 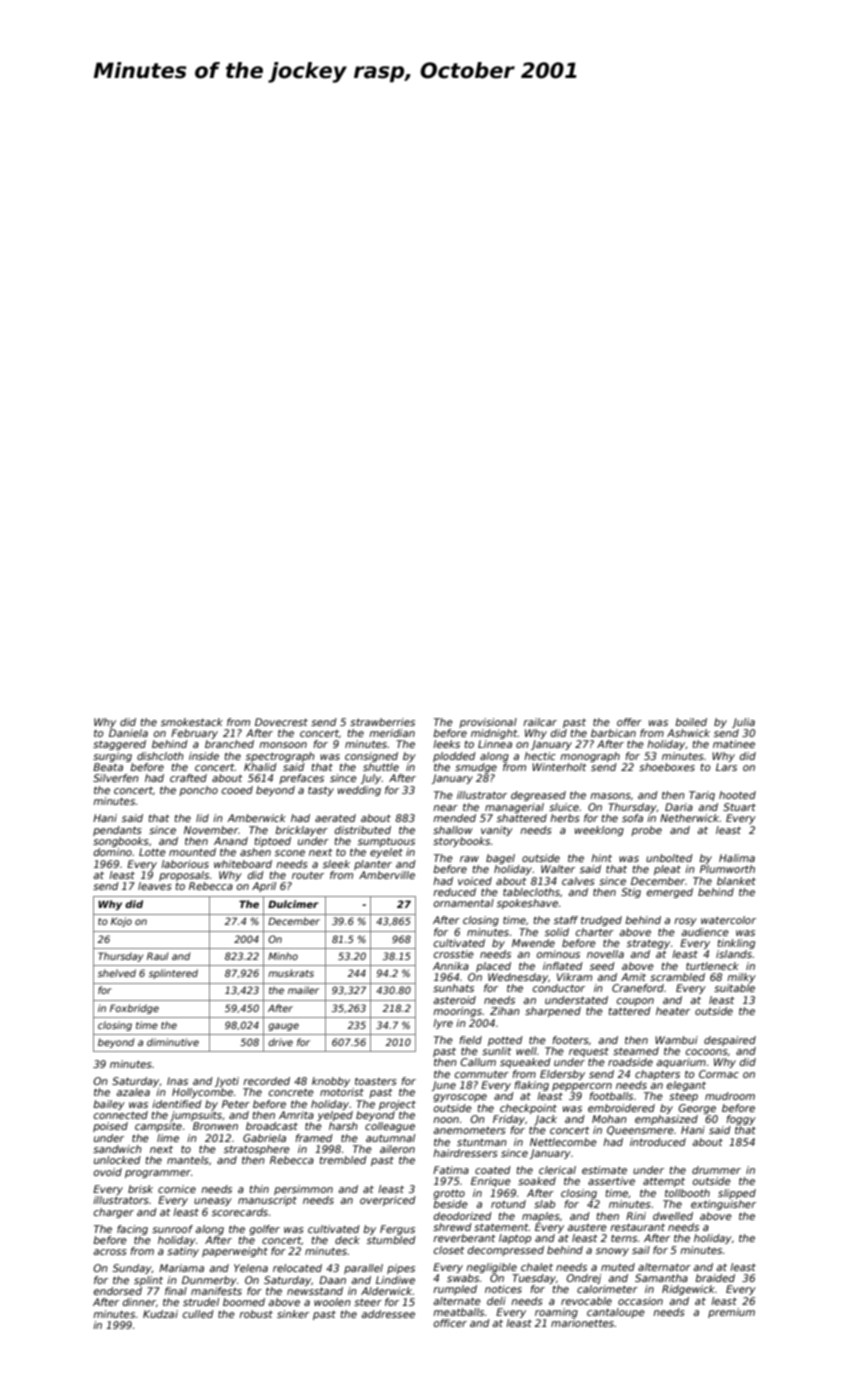 What do you see at coordinates (454, 954) in the image?
I see `crosstie` at bounding box center [454, 954].
